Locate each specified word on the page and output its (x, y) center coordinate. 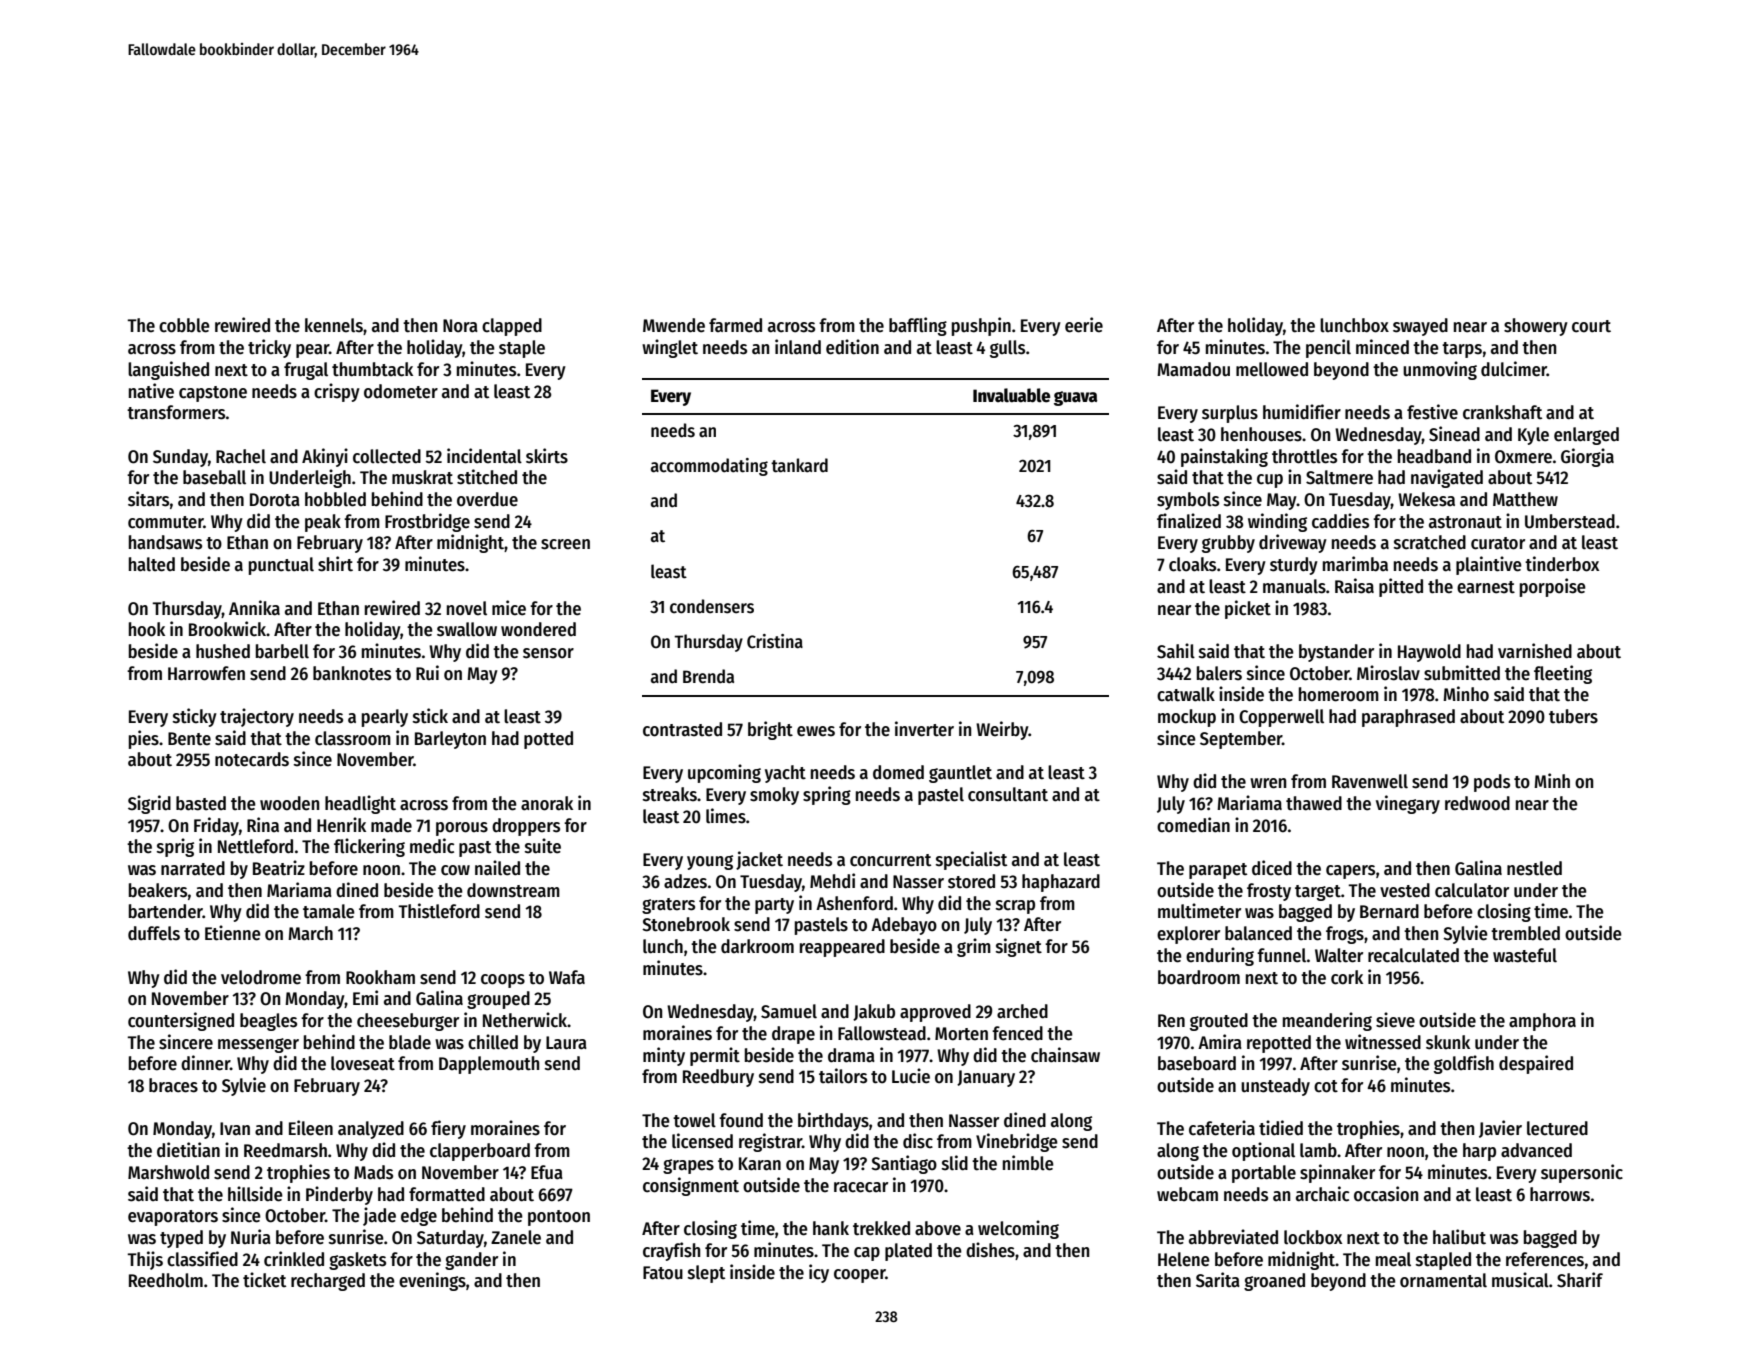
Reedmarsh (285, 1150)
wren (1268, 783)
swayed (1420, 327)
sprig (175, 847)
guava (1075, 398)
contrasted (682, 729)
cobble (184, 325)
